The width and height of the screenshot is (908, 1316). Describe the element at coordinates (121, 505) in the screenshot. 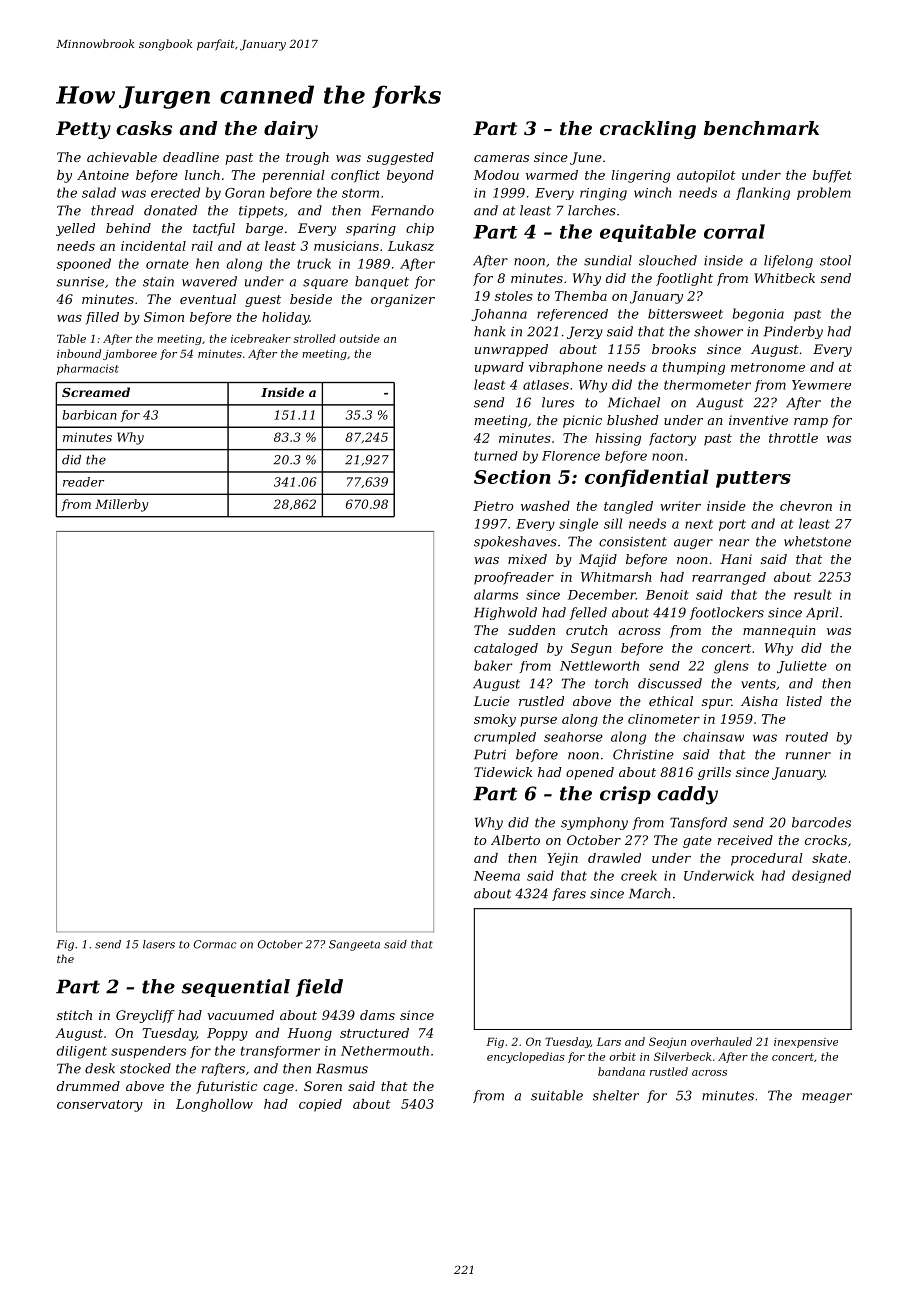

I see `Millerby` at that location.
